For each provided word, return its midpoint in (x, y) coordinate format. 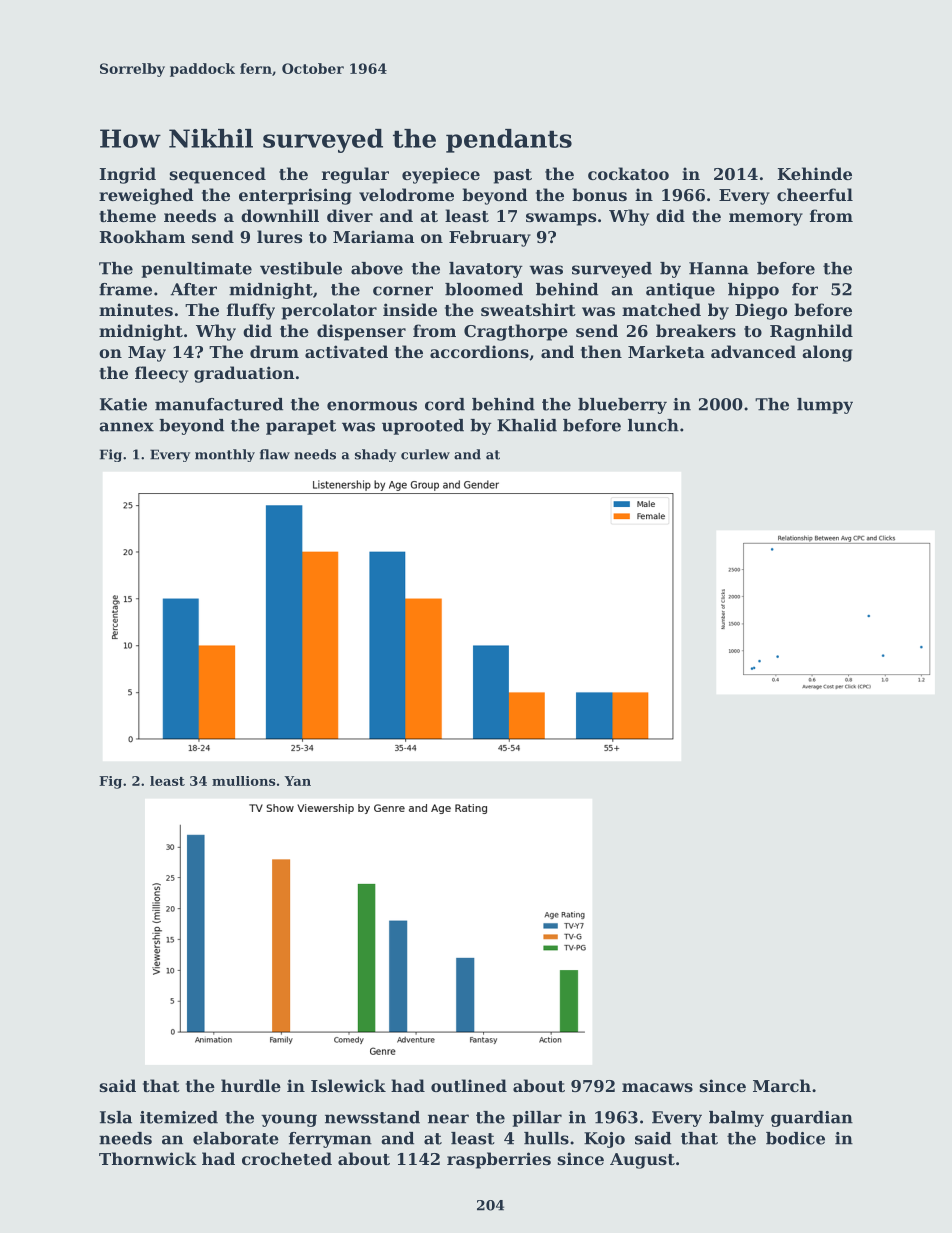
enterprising (295, 196)
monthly (225, 455)
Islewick (348, 1085)
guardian (812, 1119)
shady (375, 455)
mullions (244, 781)
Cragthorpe (516, 332)
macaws (657, 1087)
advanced (753, 351)
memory (766, 219)
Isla (116, 1117)
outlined (469, 1085)
